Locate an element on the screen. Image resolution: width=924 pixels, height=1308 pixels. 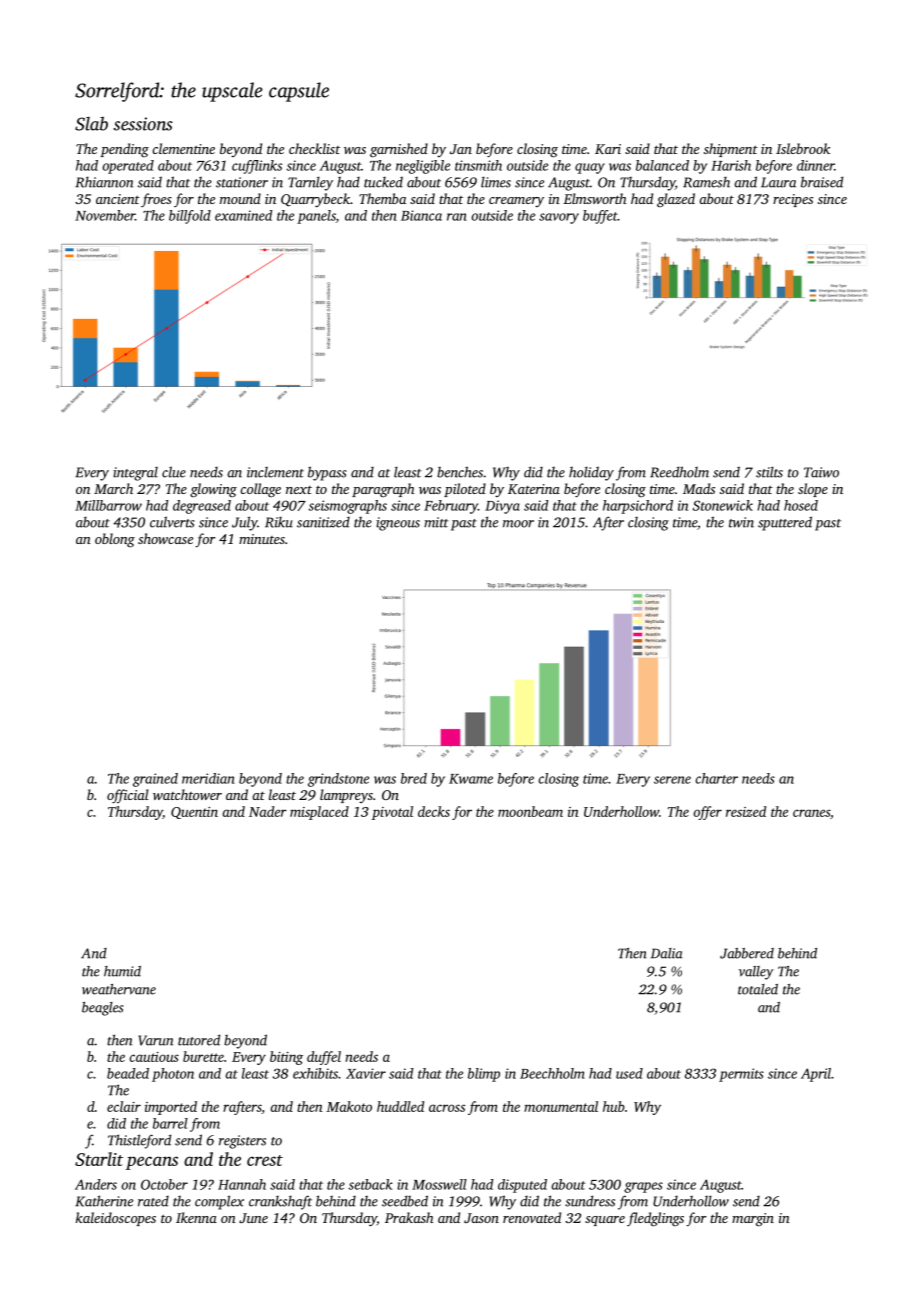
Quentin is located at coordinates (194, 813).
